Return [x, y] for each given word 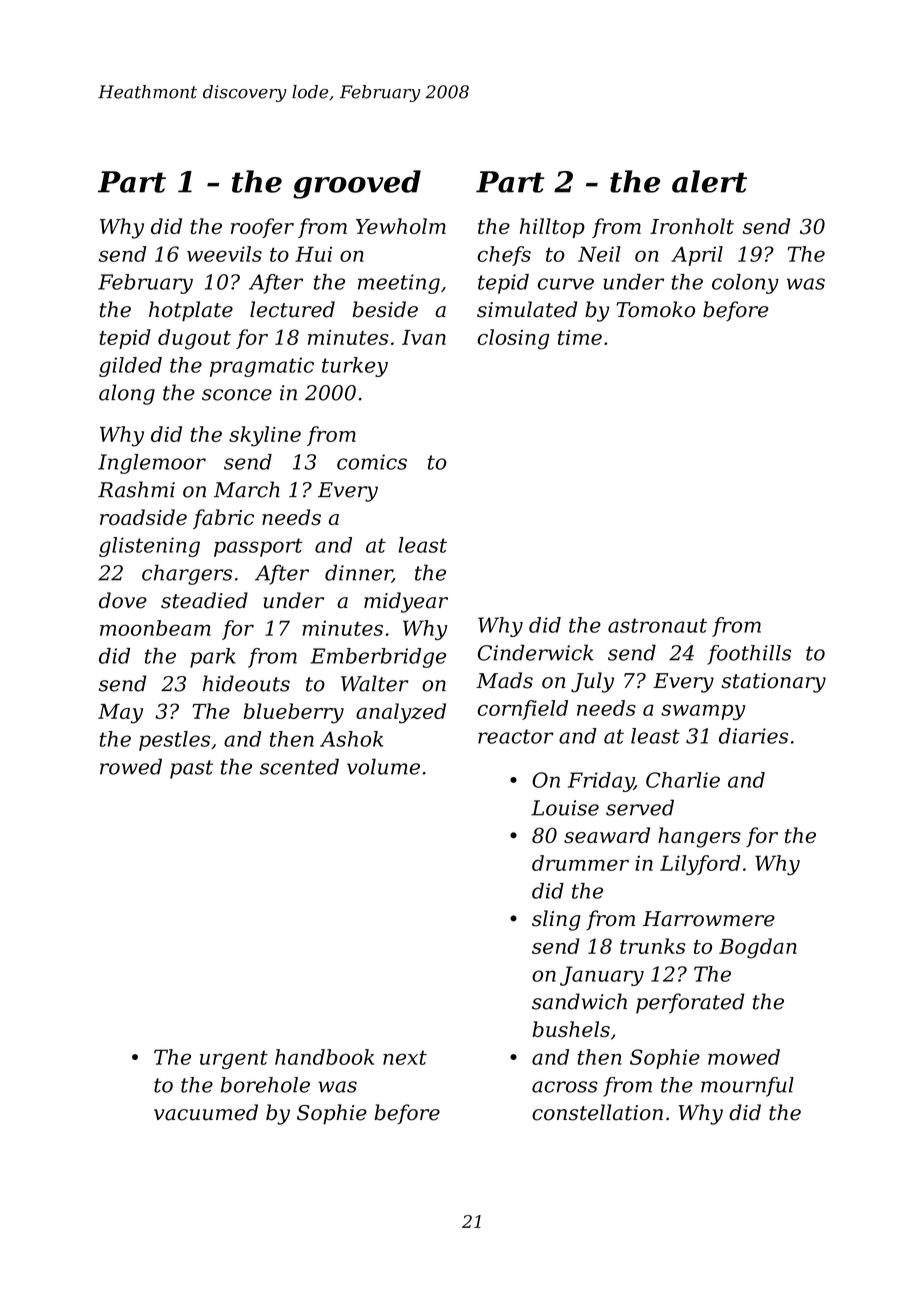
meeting [399, 284]
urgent [234, 1060]
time [580, 337]
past [191, 769]
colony [745, 284]
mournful [747, 1087]
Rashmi [136, 489]
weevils [224, 254]
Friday [601, 782]
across [565, 1087]
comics [372, 462]
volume [383, 766]
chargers [187, 574]
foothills [749, 655]
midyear [406, 602]
